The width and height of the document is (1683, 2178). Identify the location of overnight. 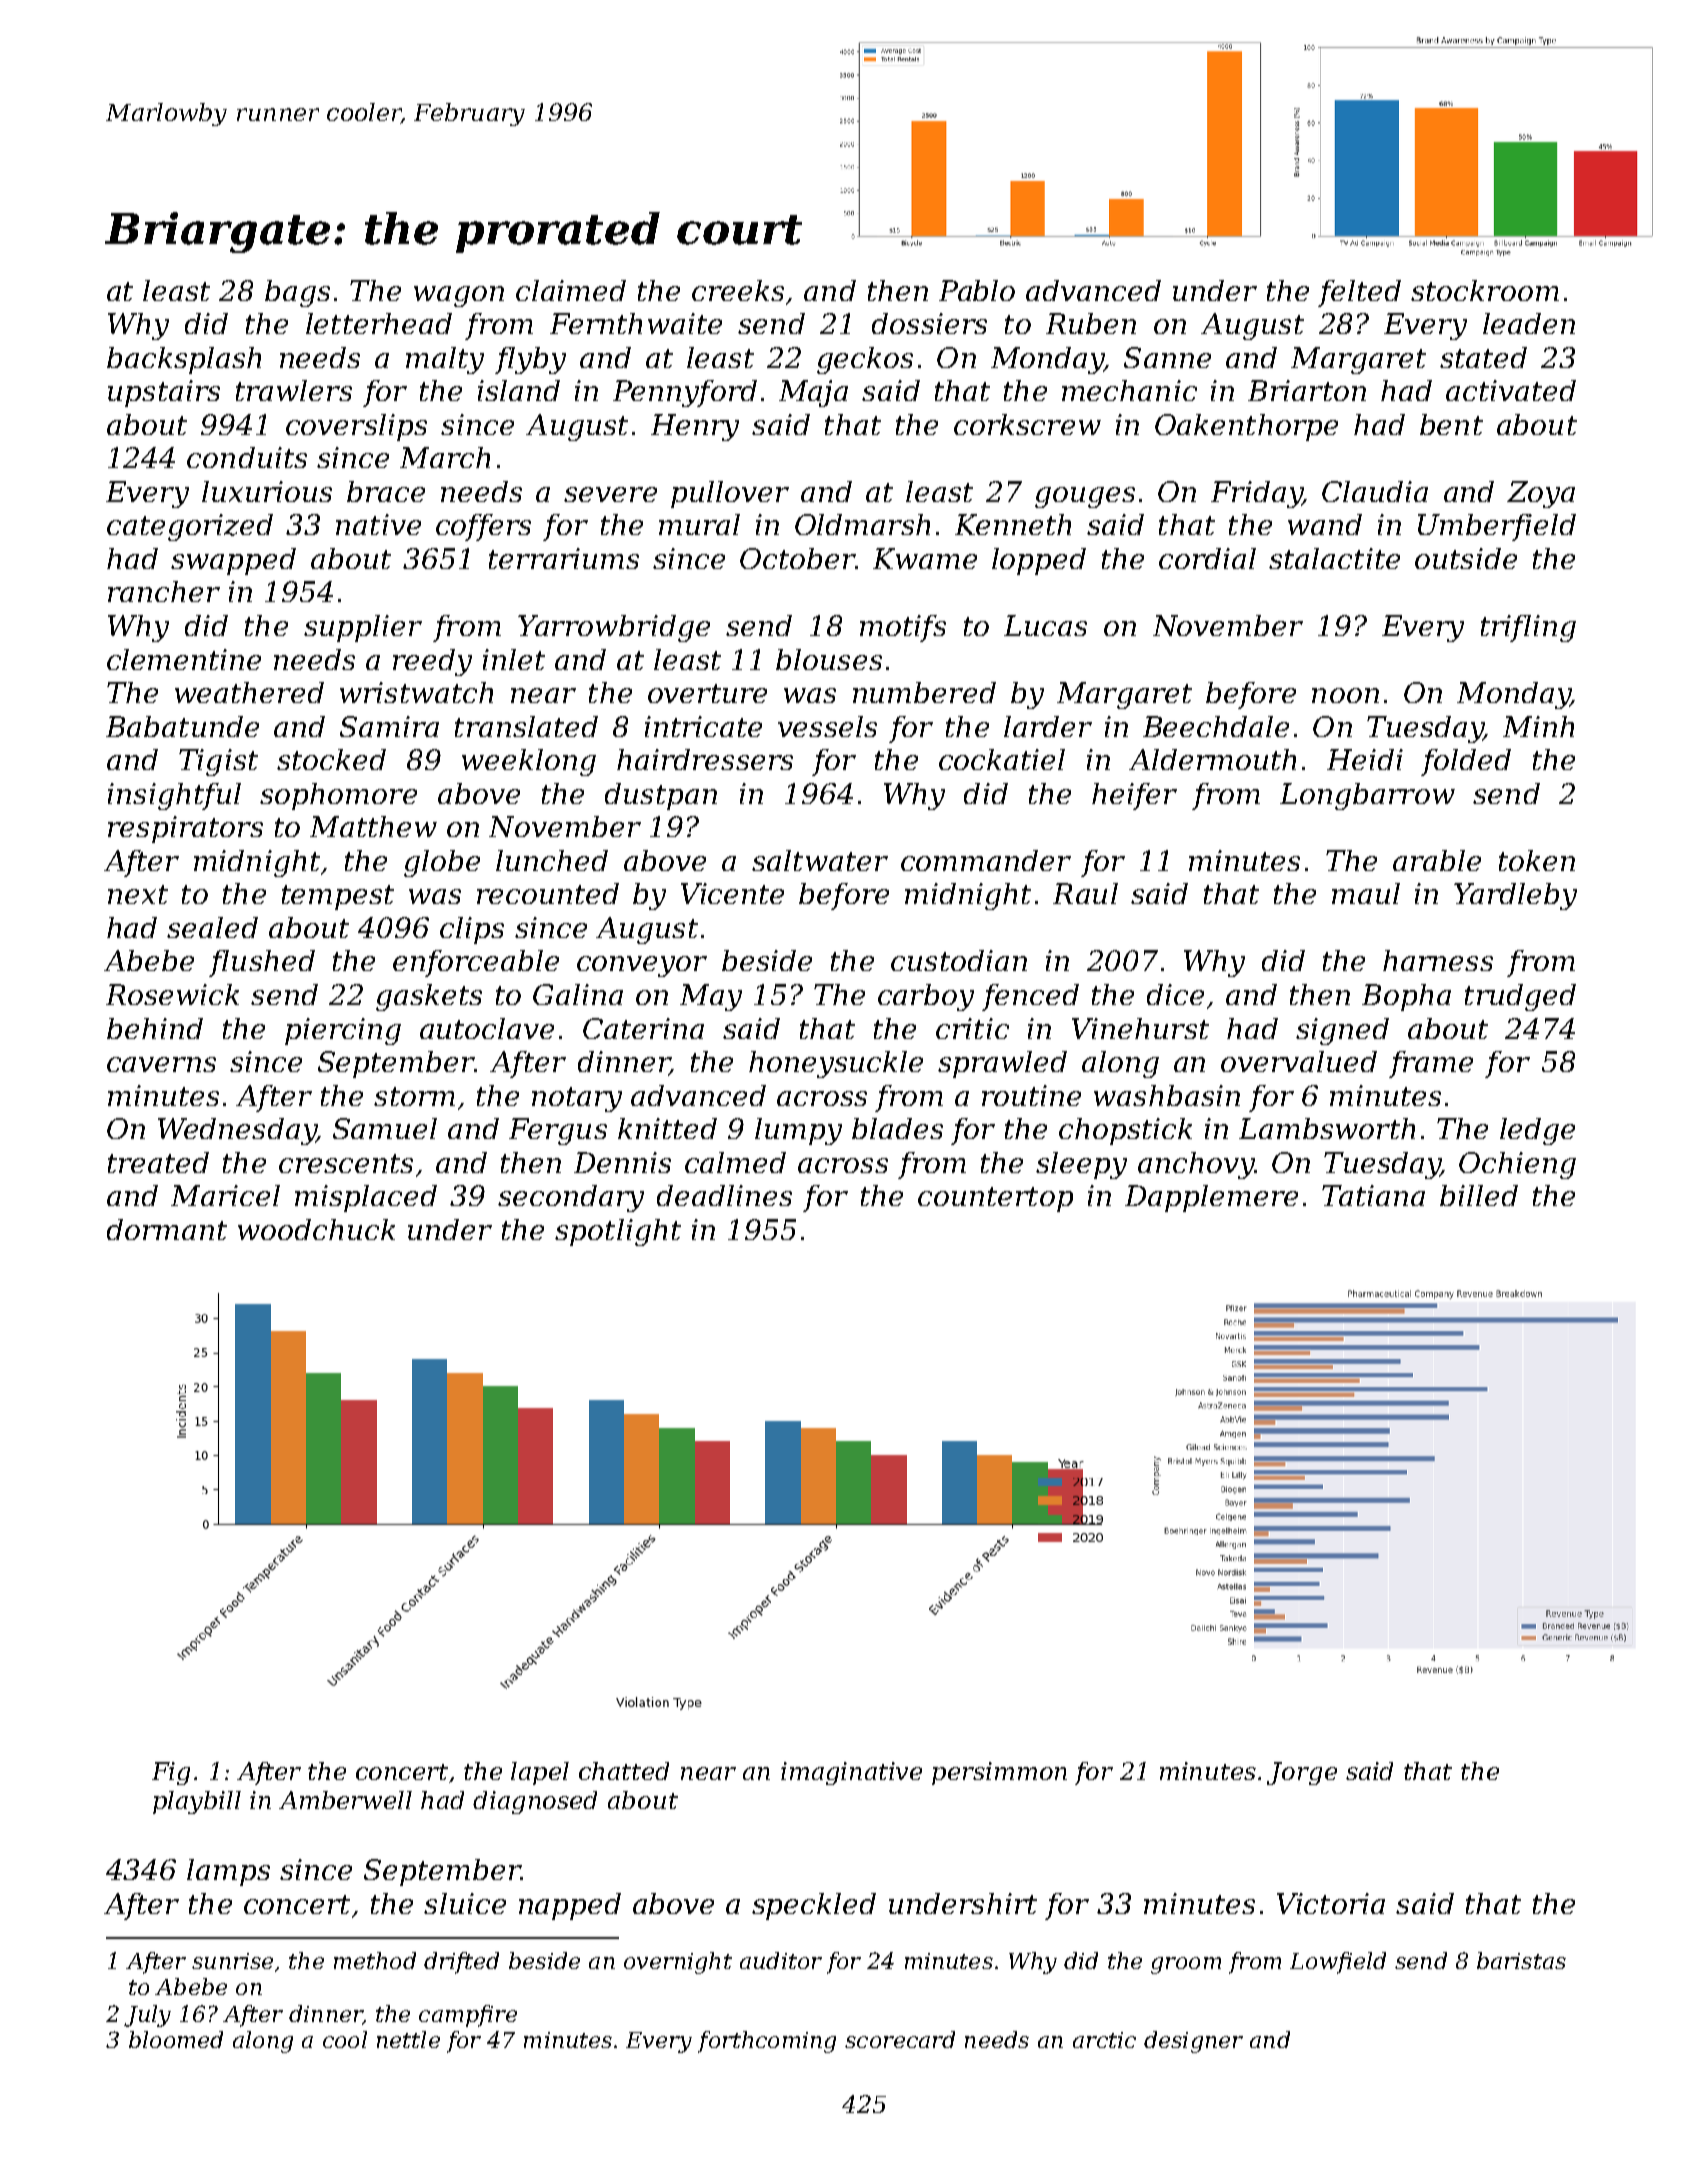
(678, 1963).
